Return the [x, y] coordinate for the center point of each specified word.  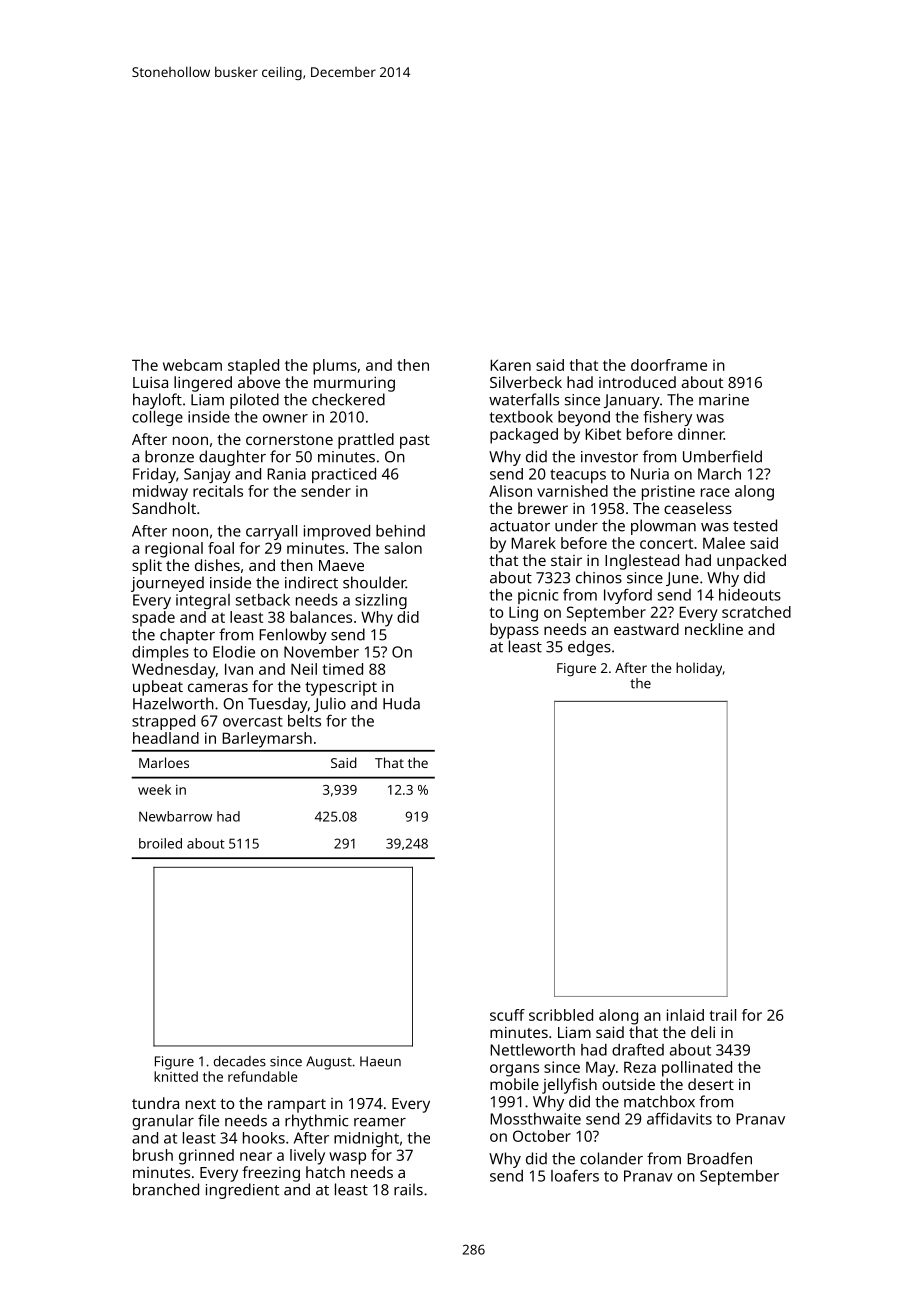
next [201, 1104]
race [715, 492]
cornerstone [289, 440]
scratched [756, 612]
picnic [538, 596]
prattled [366, 441]
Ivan [239, 669]
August [329, 1063]
